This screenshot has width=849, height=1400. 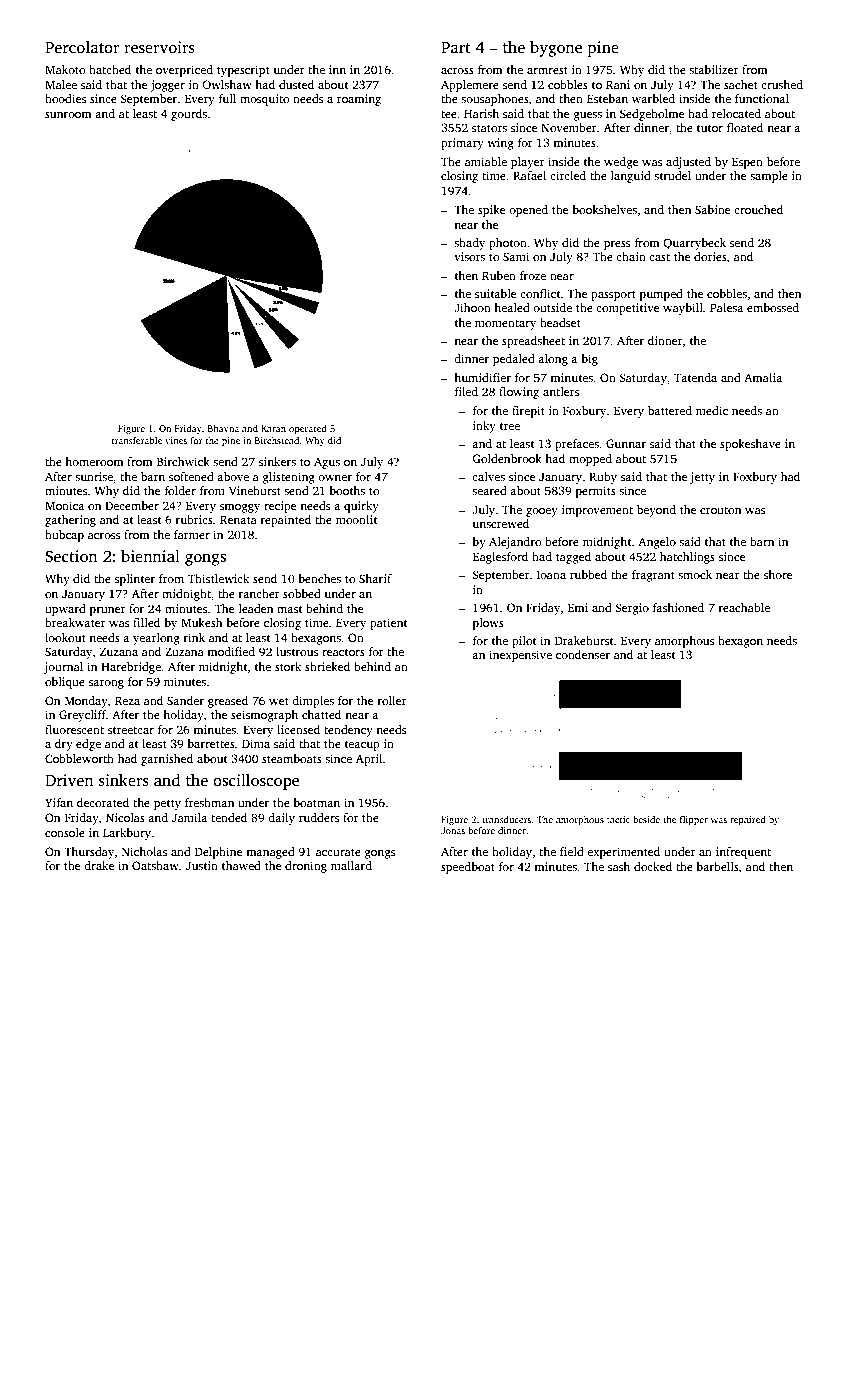 I want to click on roller, so click(x=392, y=700).
